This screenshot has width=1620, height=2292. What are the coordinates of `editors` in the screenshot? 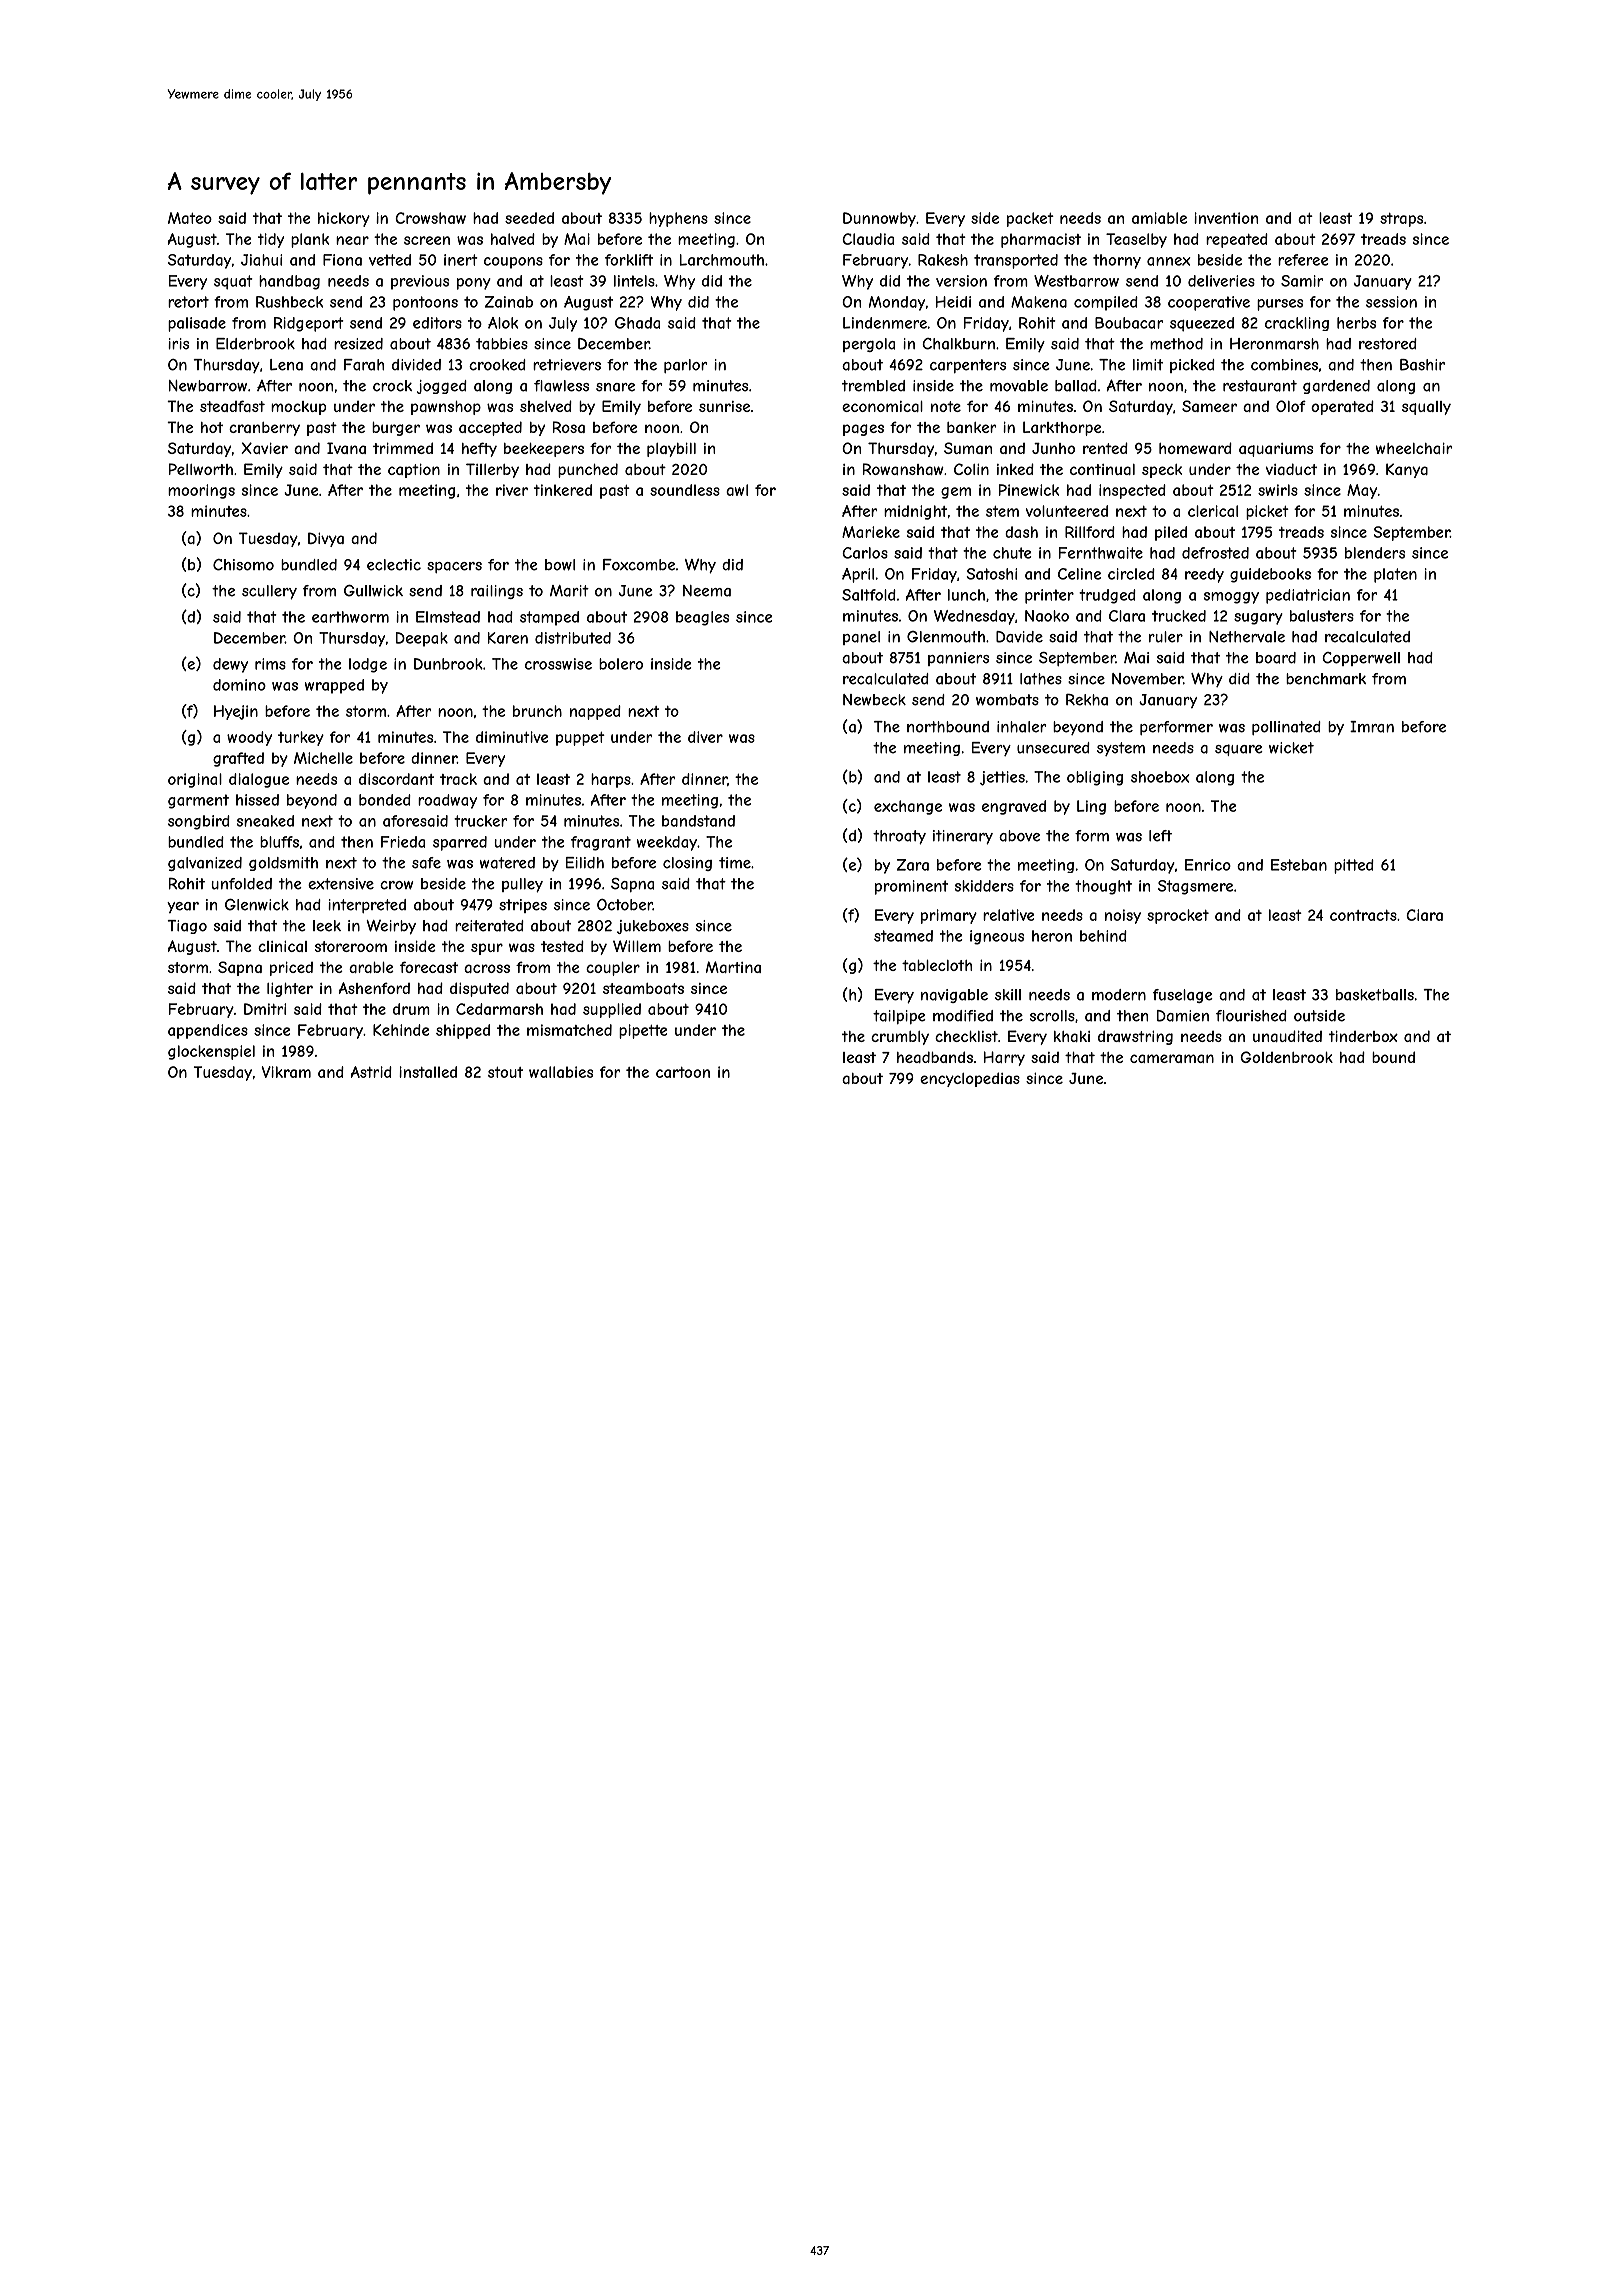 It's located at (437, 323).
